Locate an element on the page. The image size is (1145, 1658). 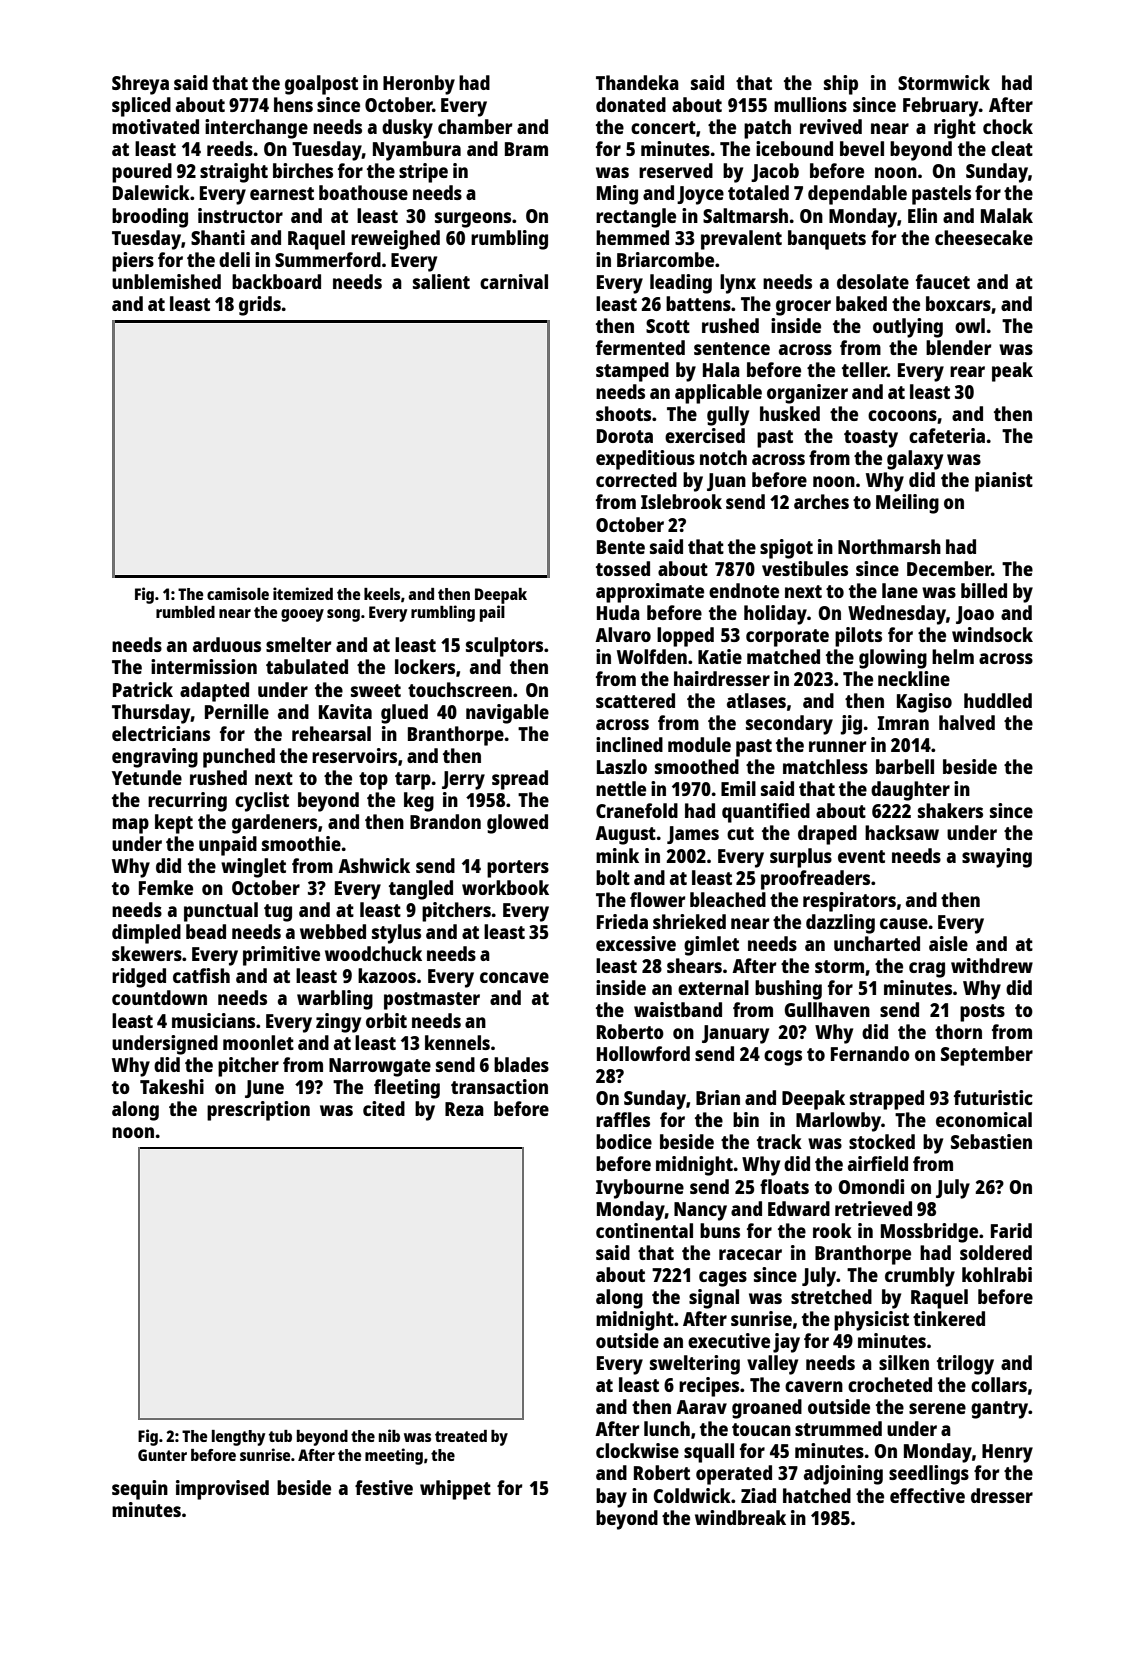
carnival is located at coordinates (514, 281).
